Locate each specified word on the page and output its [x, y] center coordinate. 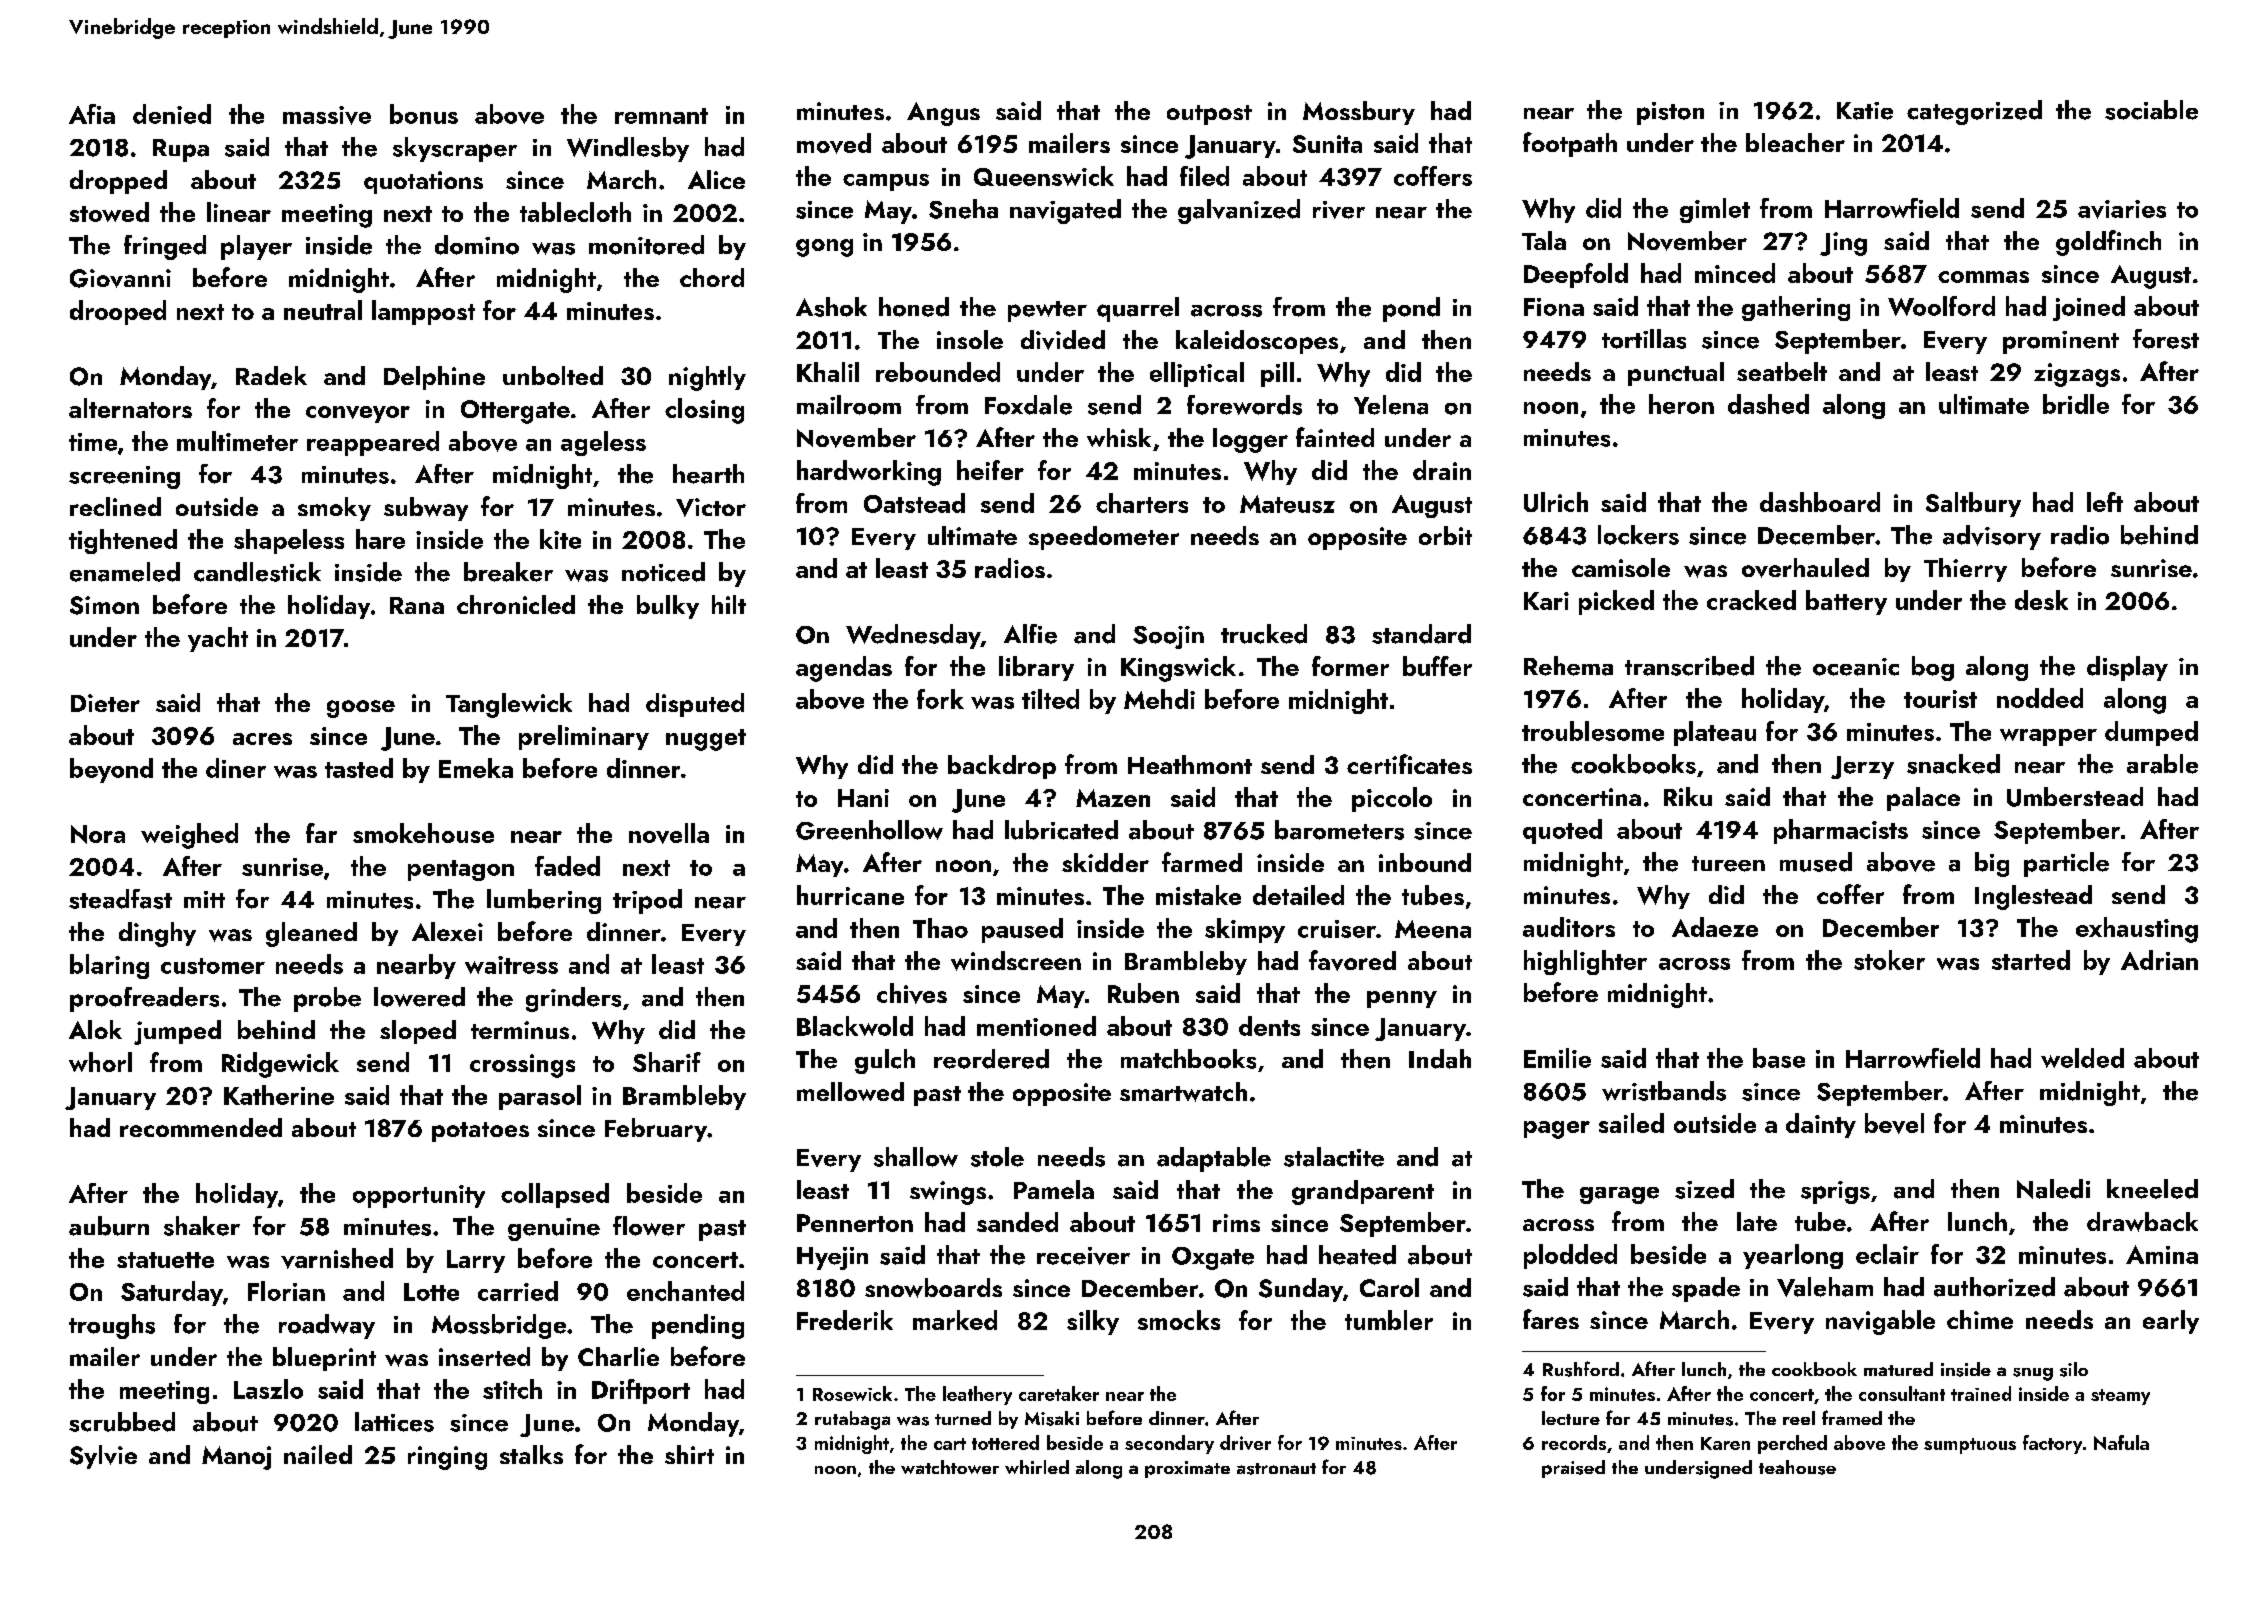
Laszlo [268, 1389]
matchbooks [1188, 1059]
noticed [663, 572]
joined [2089, 308]
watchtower [950, 1467]
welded [2082, 1058]
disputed [695, 705]
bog [1933, 668]
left [2105, 502]
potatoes [480, 1132]
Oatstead [914, 503]
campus [886, 182]
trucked [1264, 634]
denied [172, 114]
